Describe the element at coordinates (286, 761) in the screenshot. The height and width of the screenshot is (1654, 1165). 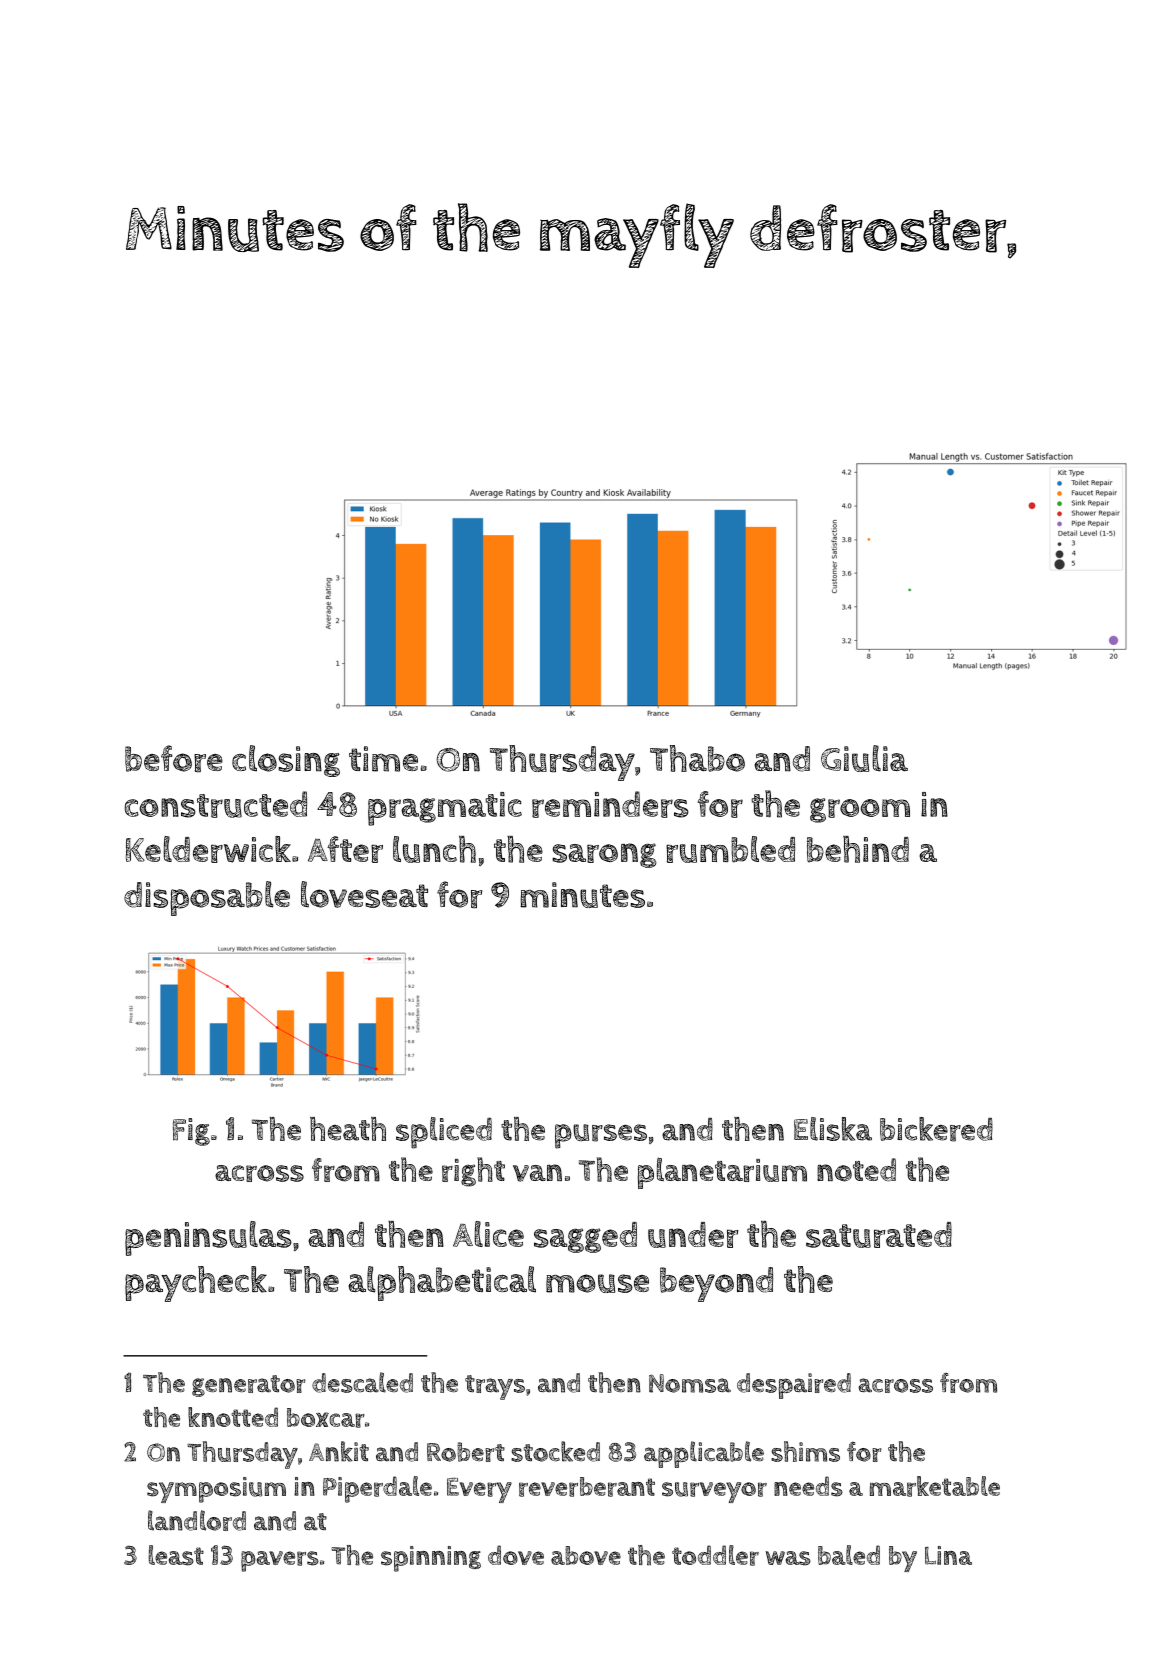
I see `closing` at that location.
